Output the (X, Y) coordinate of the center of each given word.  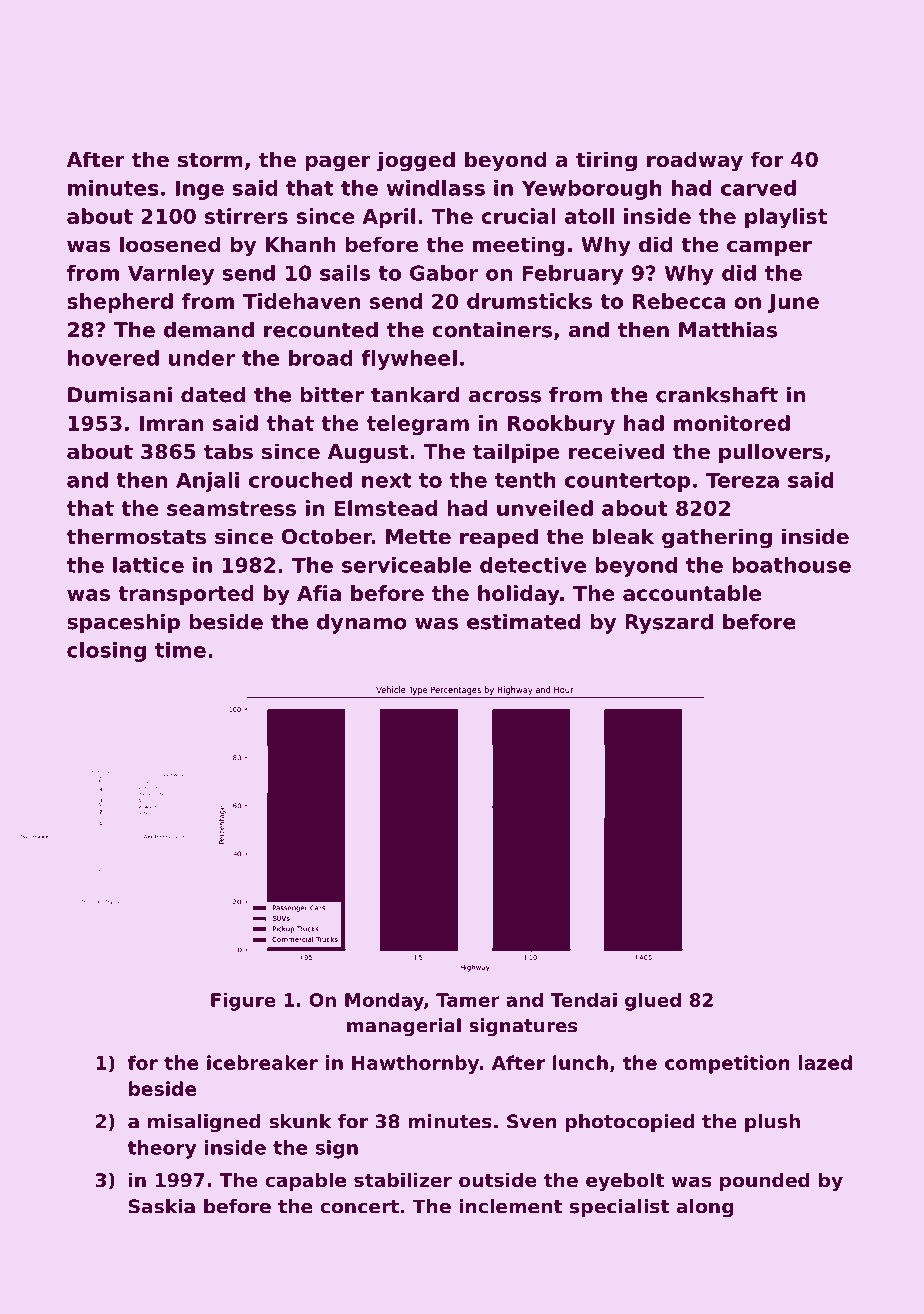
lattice (148, 565)
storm (210, 160)
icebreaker (262, 1062)
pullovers (771, 453)
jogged (416, 161)
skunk (300, 1121)
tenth (525, 480)
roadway (695, 161)
